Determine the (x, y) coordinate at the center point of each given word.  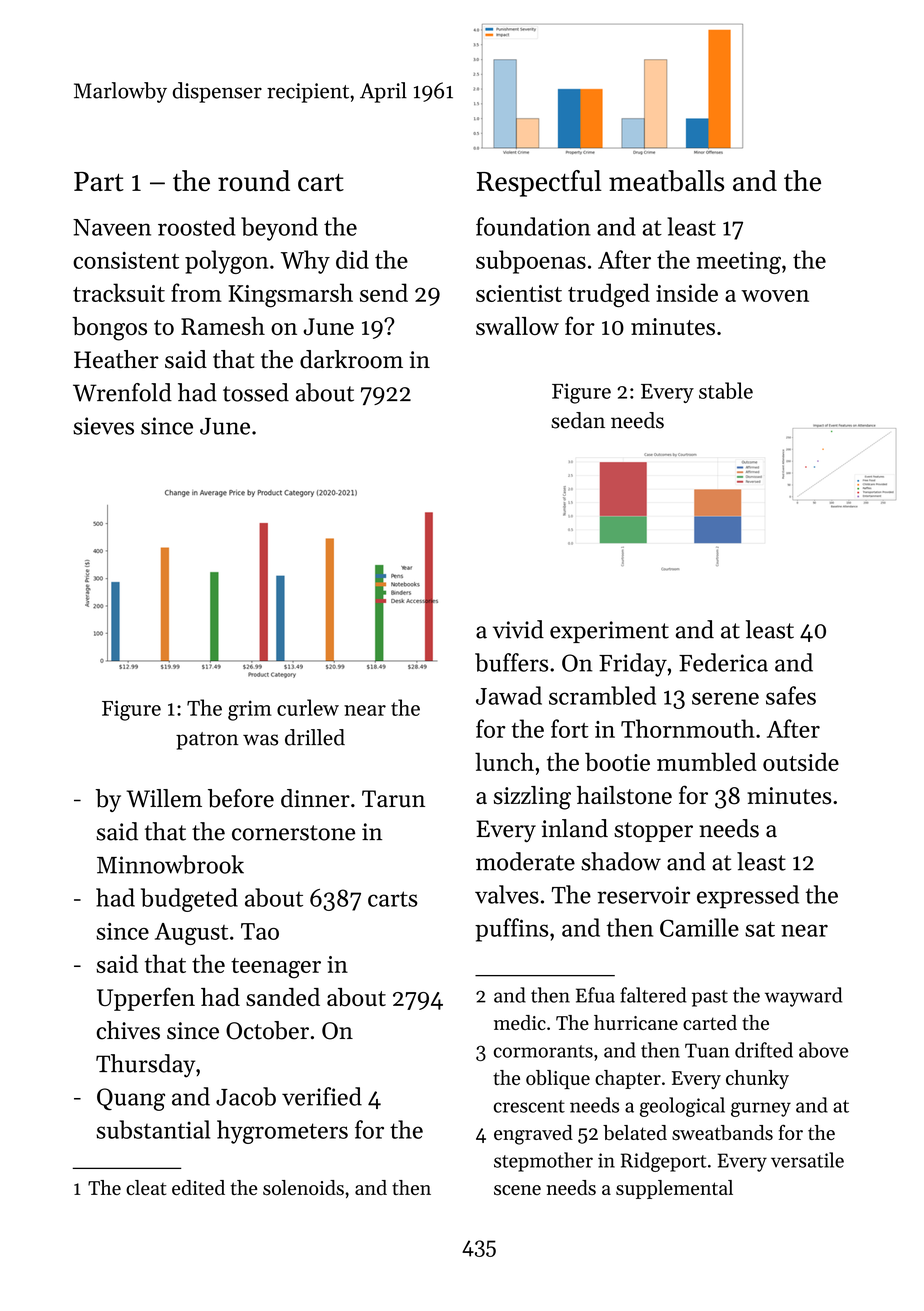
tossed (256, 392)
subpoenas (531, 262)
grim (250, 710)
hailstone (624, 795)
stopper (653, 832)
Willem (164, 798)
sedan (578, 420)
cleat (146, 1187)
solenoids (303, 1187)
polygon (226, 262)
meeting (738, 263)
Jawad (509, 695)
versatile (807, 1160)
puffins (511, 930)
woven (775, 296)
